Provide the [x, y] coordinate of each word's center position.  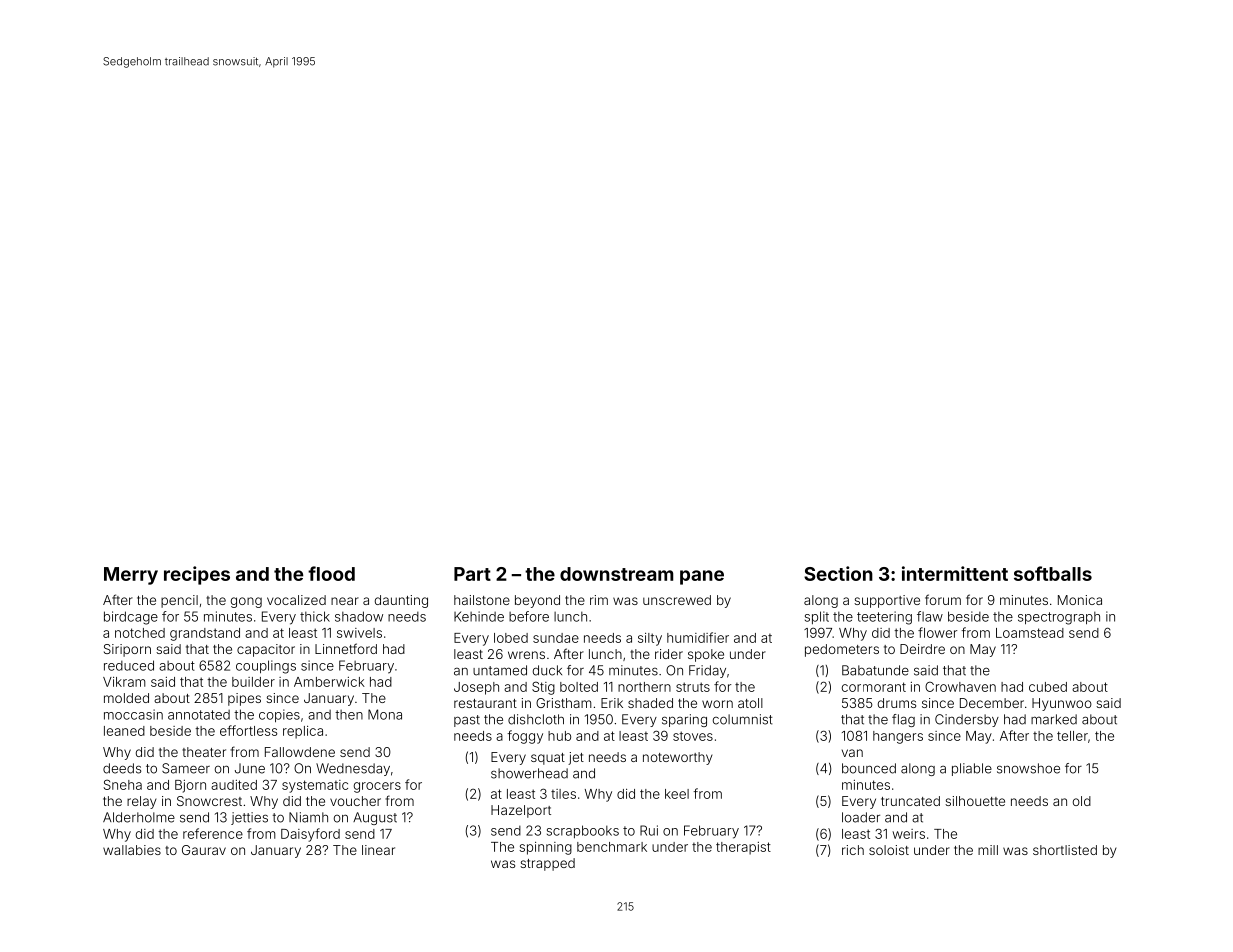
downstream [616, 574]
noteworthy [678, 758]
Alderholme [139, 817]
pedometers [842, 650]
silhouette [975, 801]
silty [650, 639]
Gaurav [204, 850]
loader [861, 817]
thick [315, 616]
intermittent [955, 573]
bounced [869, 768]
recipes [197, 575]
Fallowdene [300, 752]
